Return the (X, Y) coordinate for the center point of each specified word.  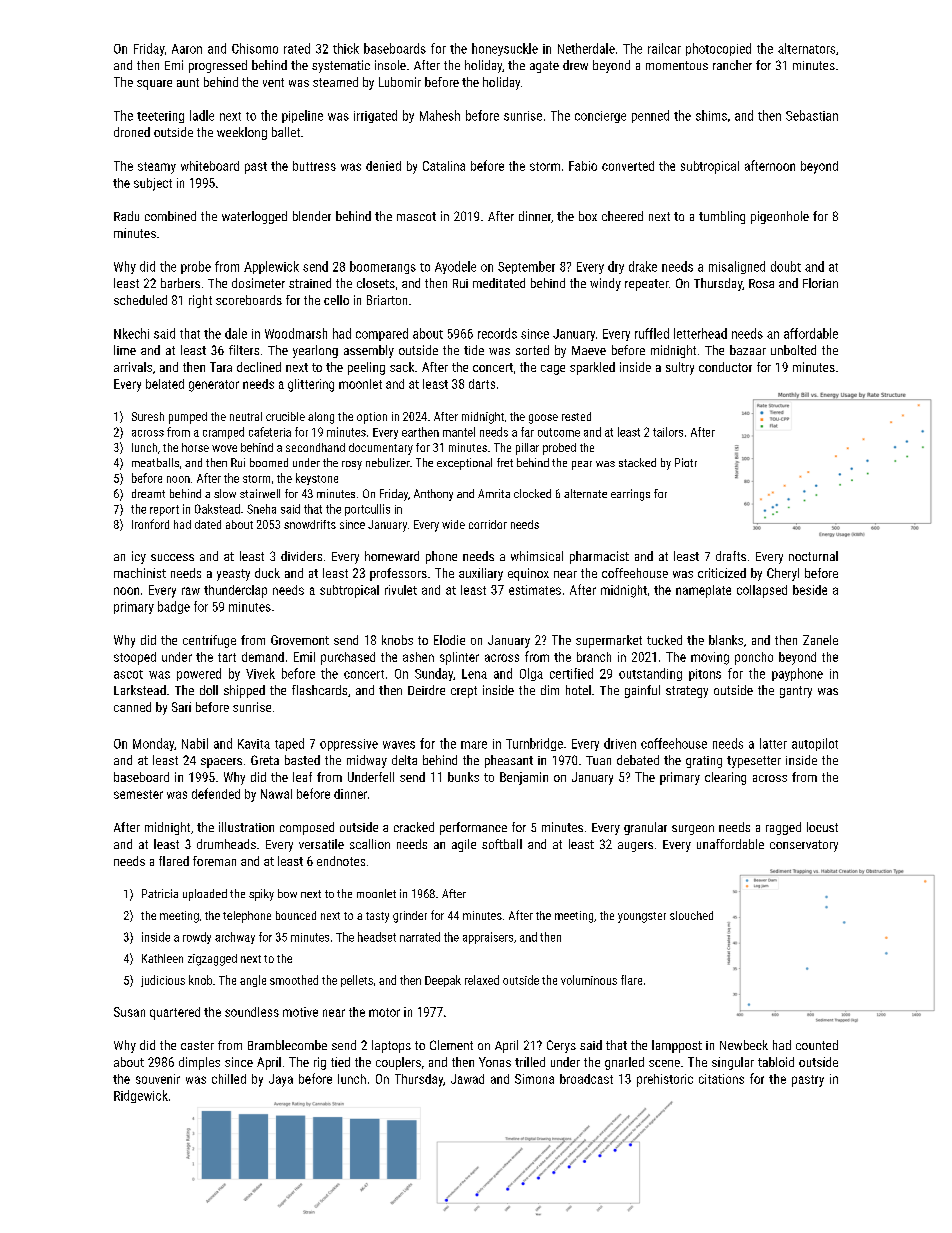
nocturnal (813, 556)
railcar (664, 48)
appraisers (488, 938)
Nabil (195, 743)
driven (620, 743)
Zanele (820, 640)
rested (576, 416)
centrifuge (209, 641)
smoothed (294, 980)
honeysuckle (505, 49)
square (154, 85)
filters (244, 350)
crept (464, 692)
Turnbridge (534, 744)
